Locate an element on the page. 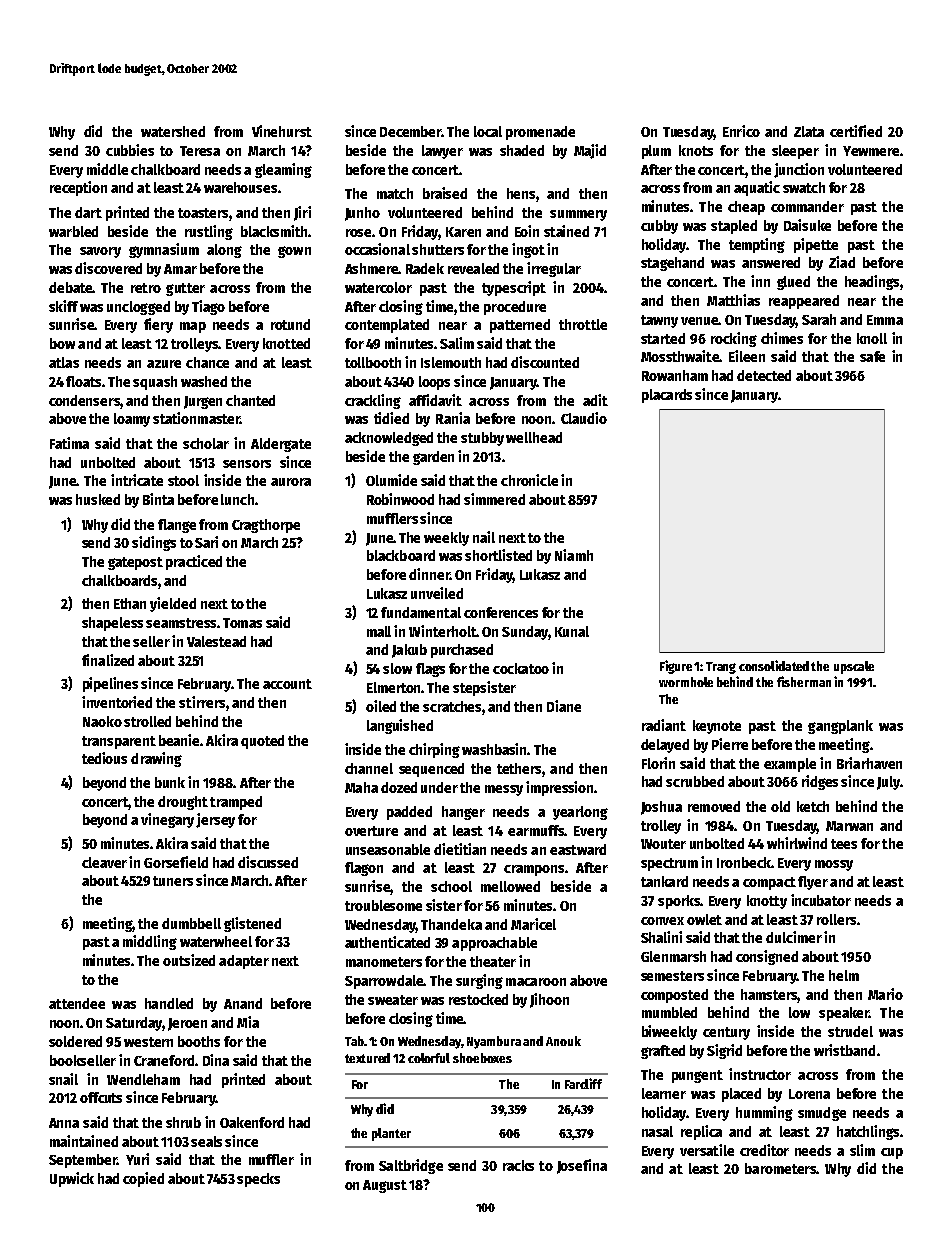  mossy is located at coordinates (834, 865).
